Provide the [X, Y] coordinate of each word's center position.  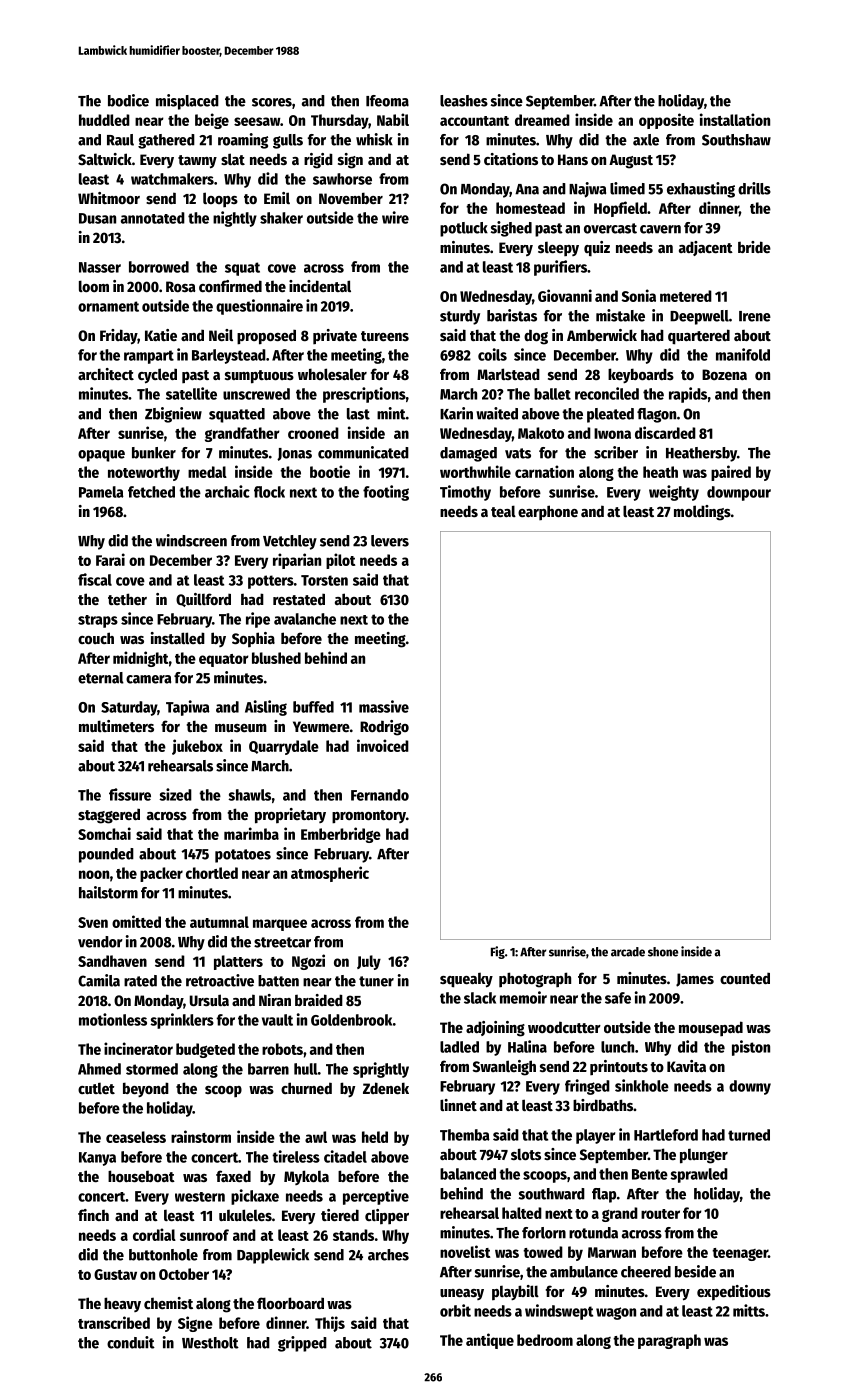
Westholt [210, 1343]
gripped [302, 1344]
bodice [128, 100]
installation [735, 119]
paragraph [669, 1341]
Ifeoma [387, 101]
